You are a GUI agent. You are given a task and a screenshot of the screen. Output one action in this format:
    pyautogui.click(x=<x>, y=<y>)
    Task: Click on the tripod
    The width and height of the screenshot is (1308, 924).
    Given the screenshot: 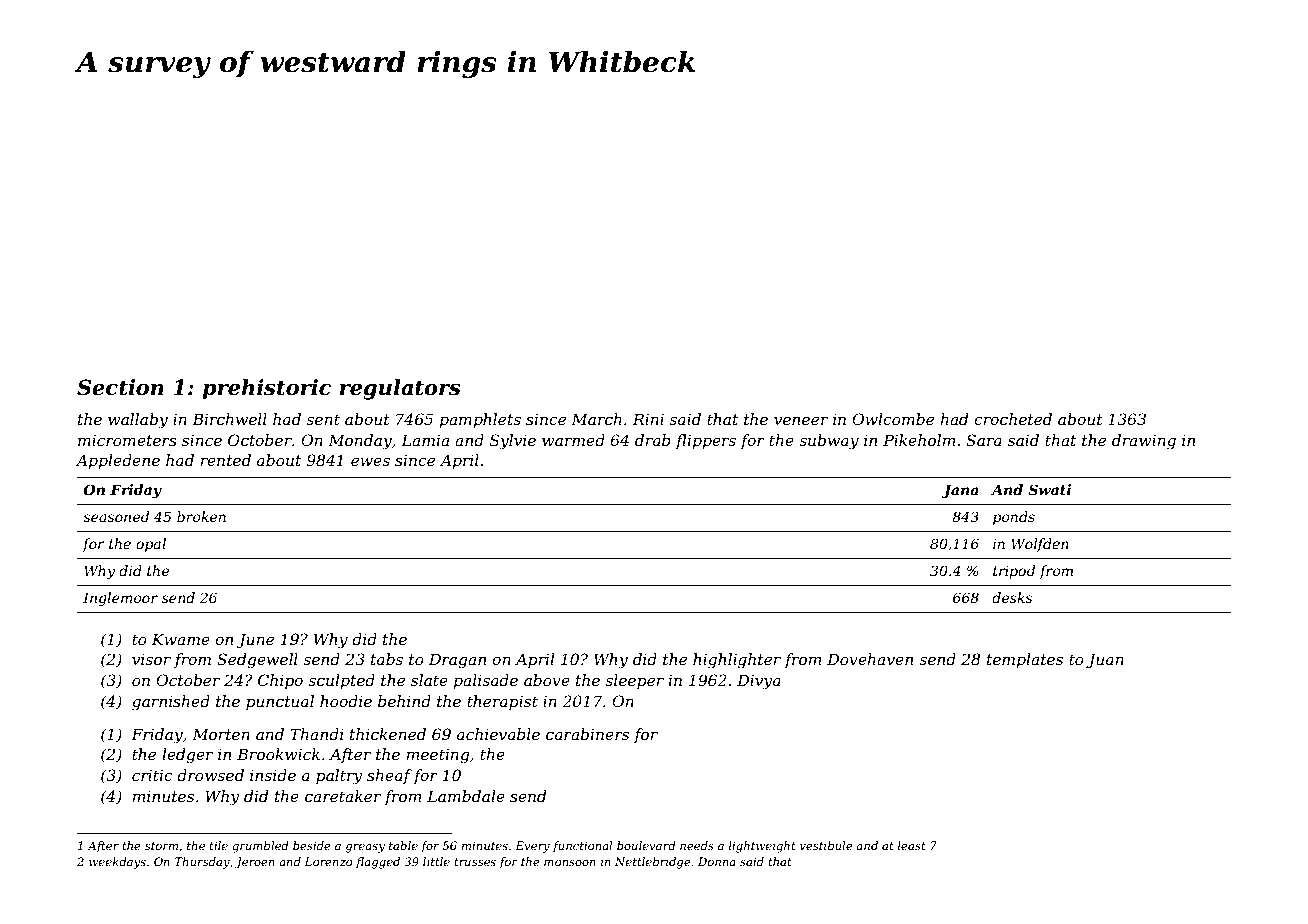 What is the action you would take?
    pyautogui.click(x=1014, y=572)
